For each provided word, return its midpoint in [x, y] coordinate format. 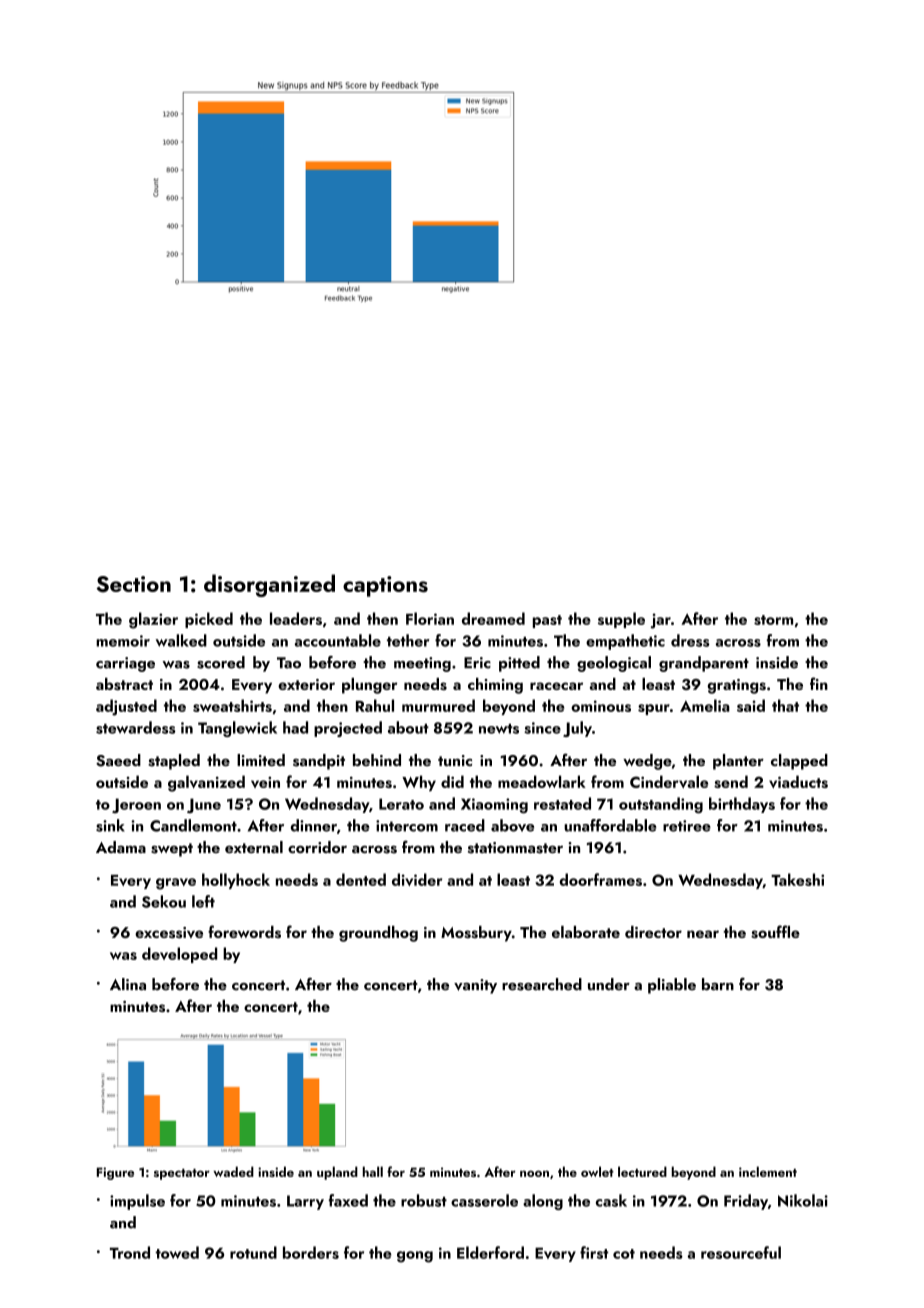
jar [660, 621]
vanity [475, 986]
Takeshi [797, 879]
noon [534, 1173]
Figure [115, 1173]
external [254, 847]
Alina [128, 984]
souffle [775, 931]
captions [385, 586]
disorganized [269, 585]
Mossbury [476, 934]
